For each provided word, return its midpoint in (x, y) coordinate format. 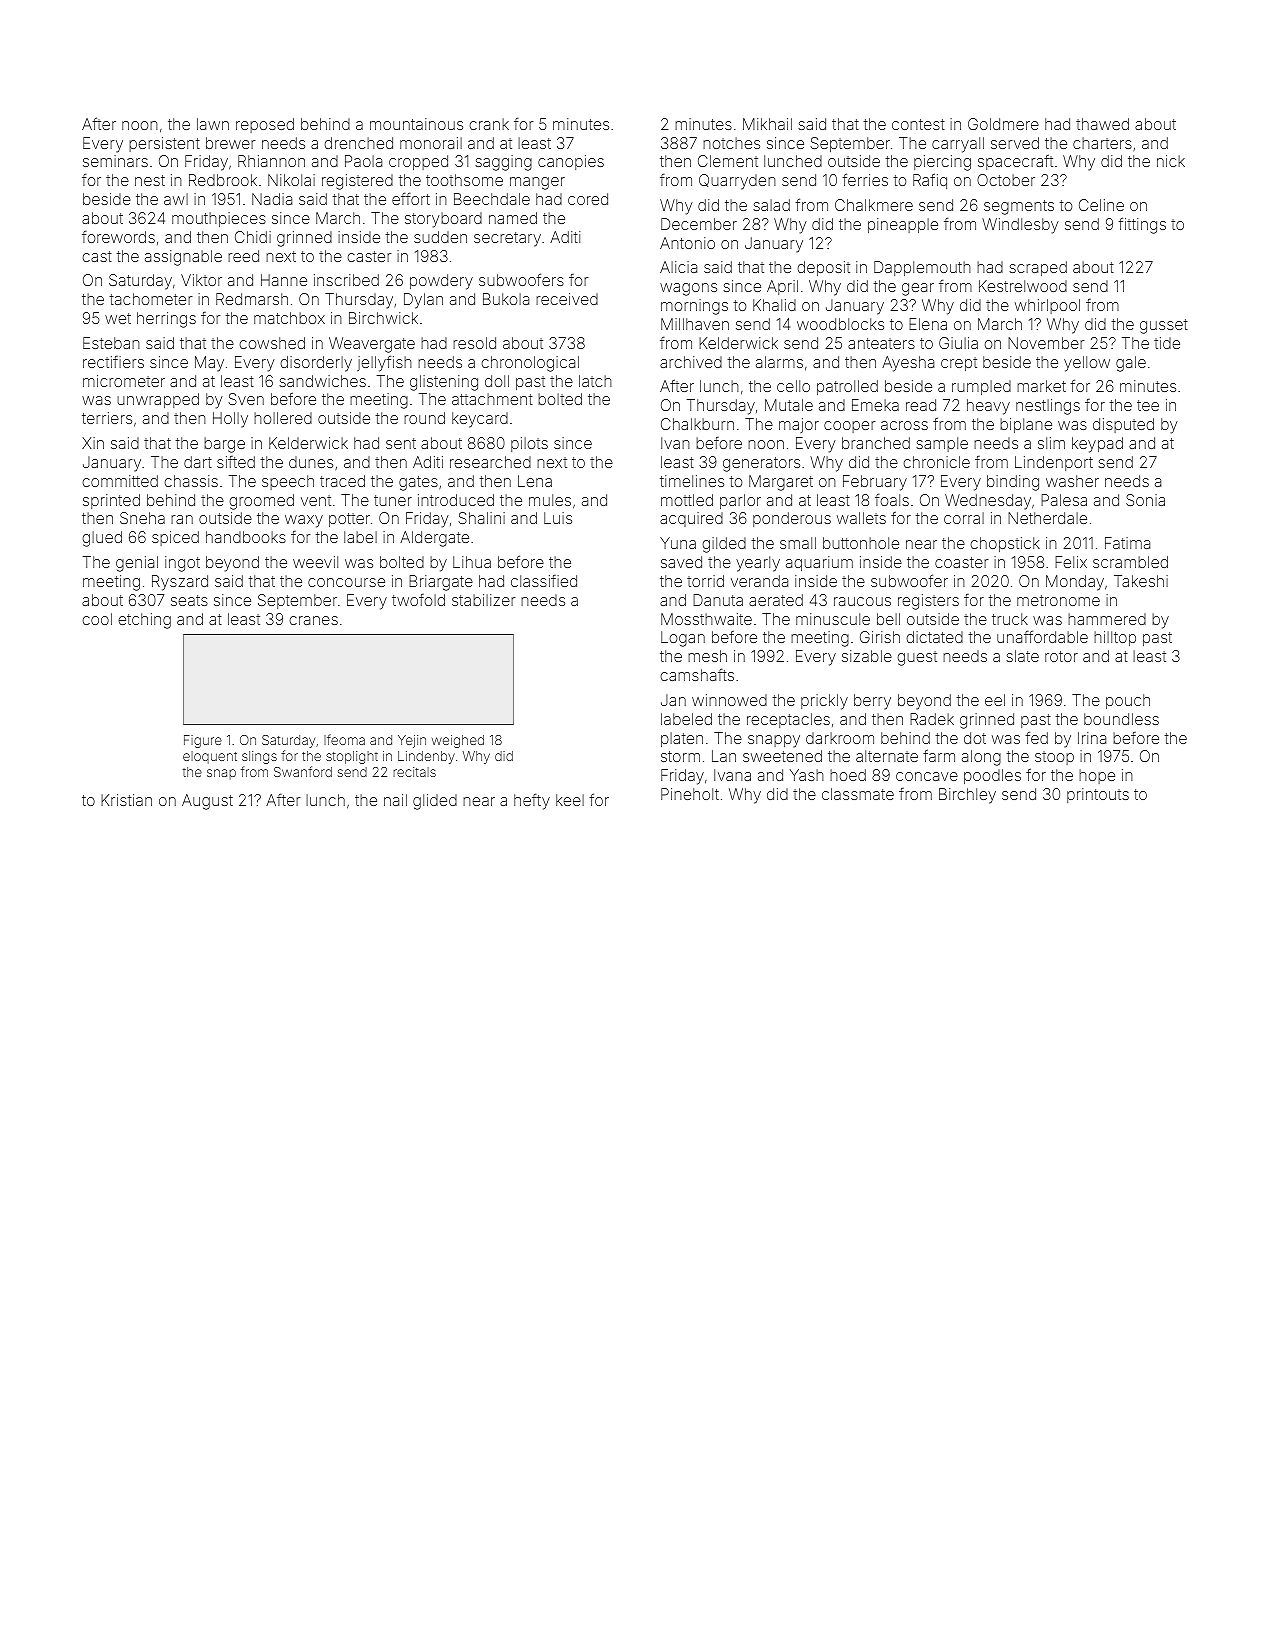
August (207, 802)
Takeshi (1141, 581)
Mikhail (767, 124)
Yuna (678, 543)
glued (102, 539)
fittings (1142, 225)
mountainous (416, 124)
